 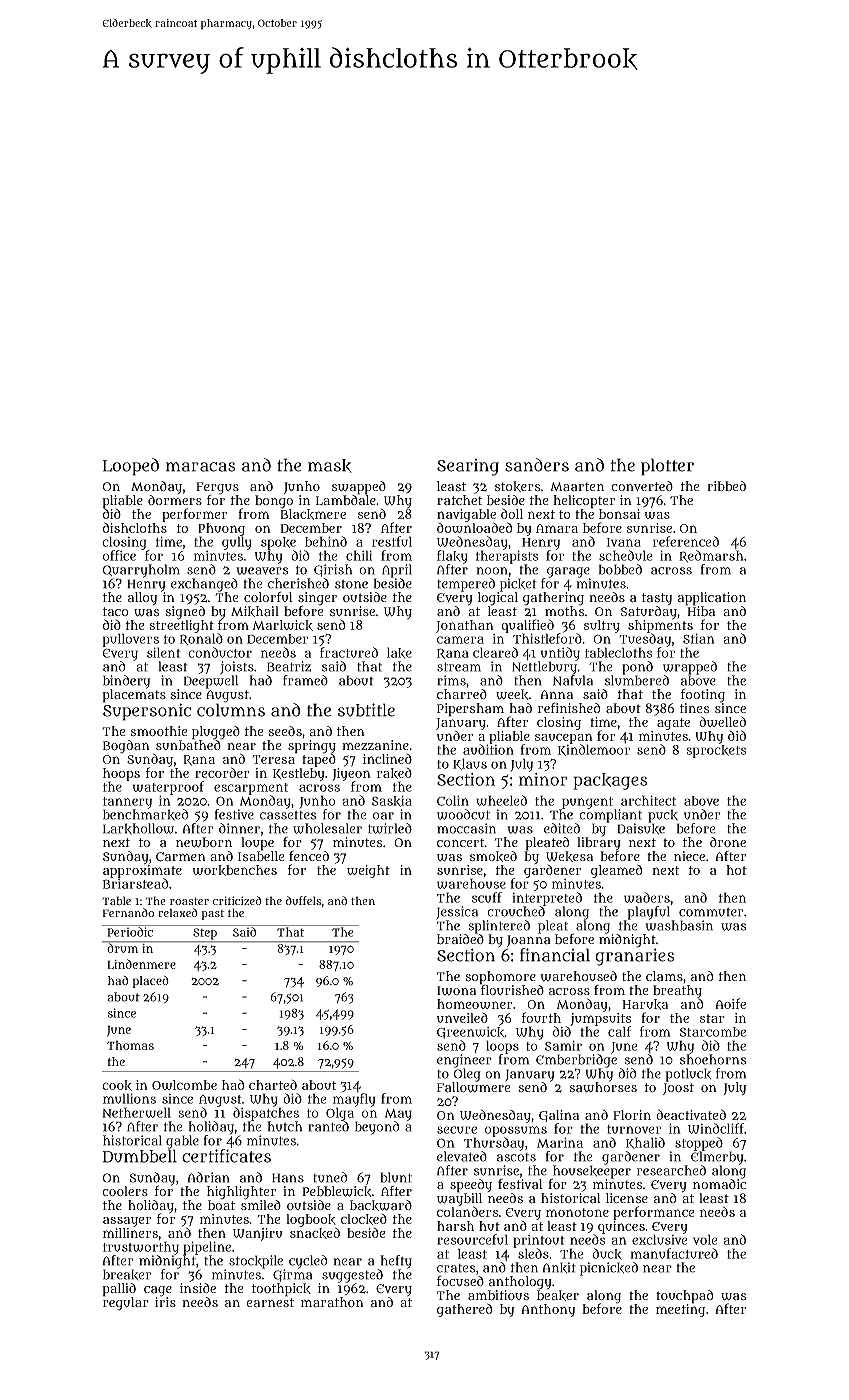 I want to click on tannery, so click(x=127, y=803).
